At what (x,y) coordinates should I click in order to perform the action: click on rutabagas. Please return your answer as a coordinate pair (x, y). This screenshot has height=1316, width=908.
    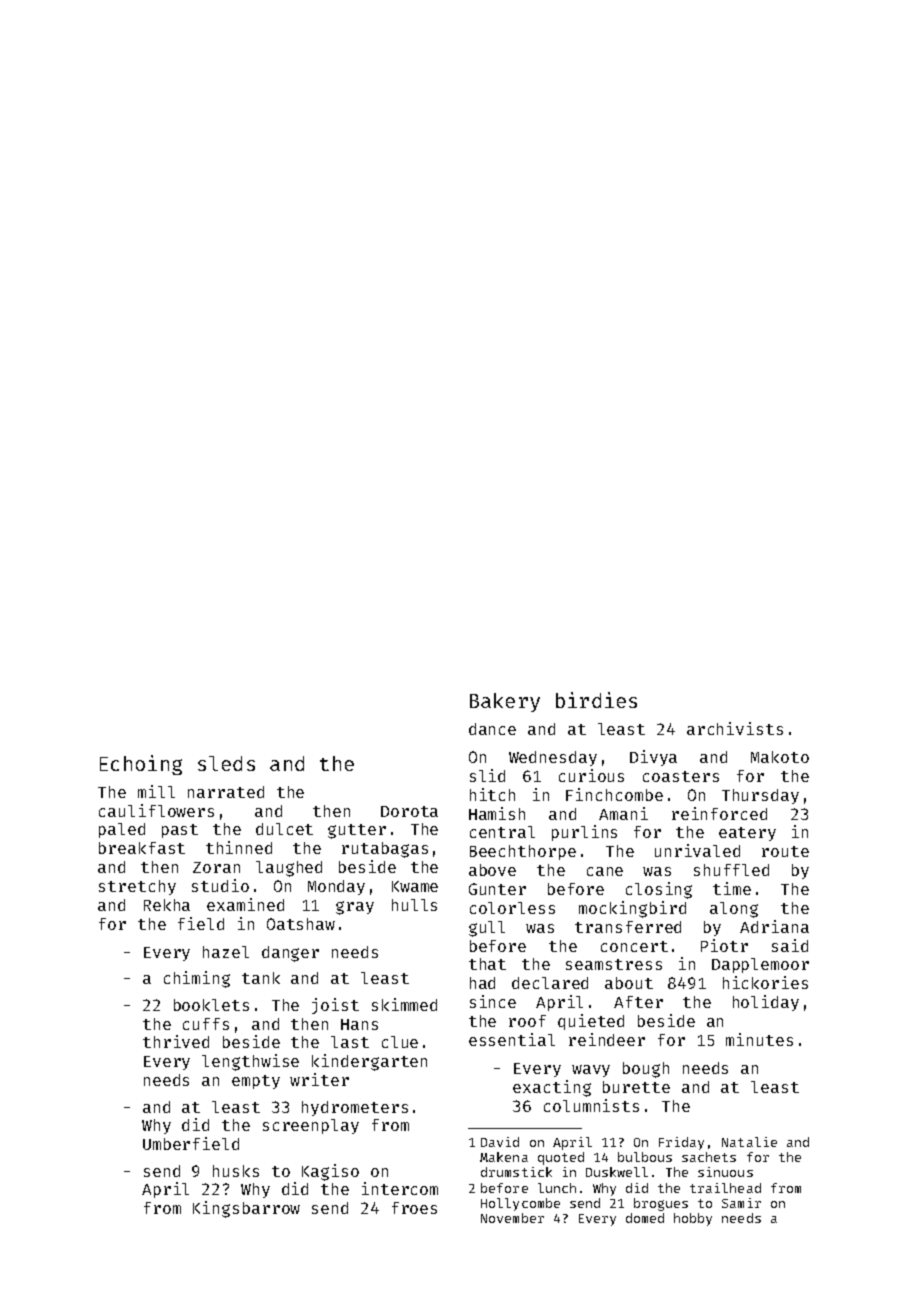
    Looking at the image, I should click on (385, 850).
